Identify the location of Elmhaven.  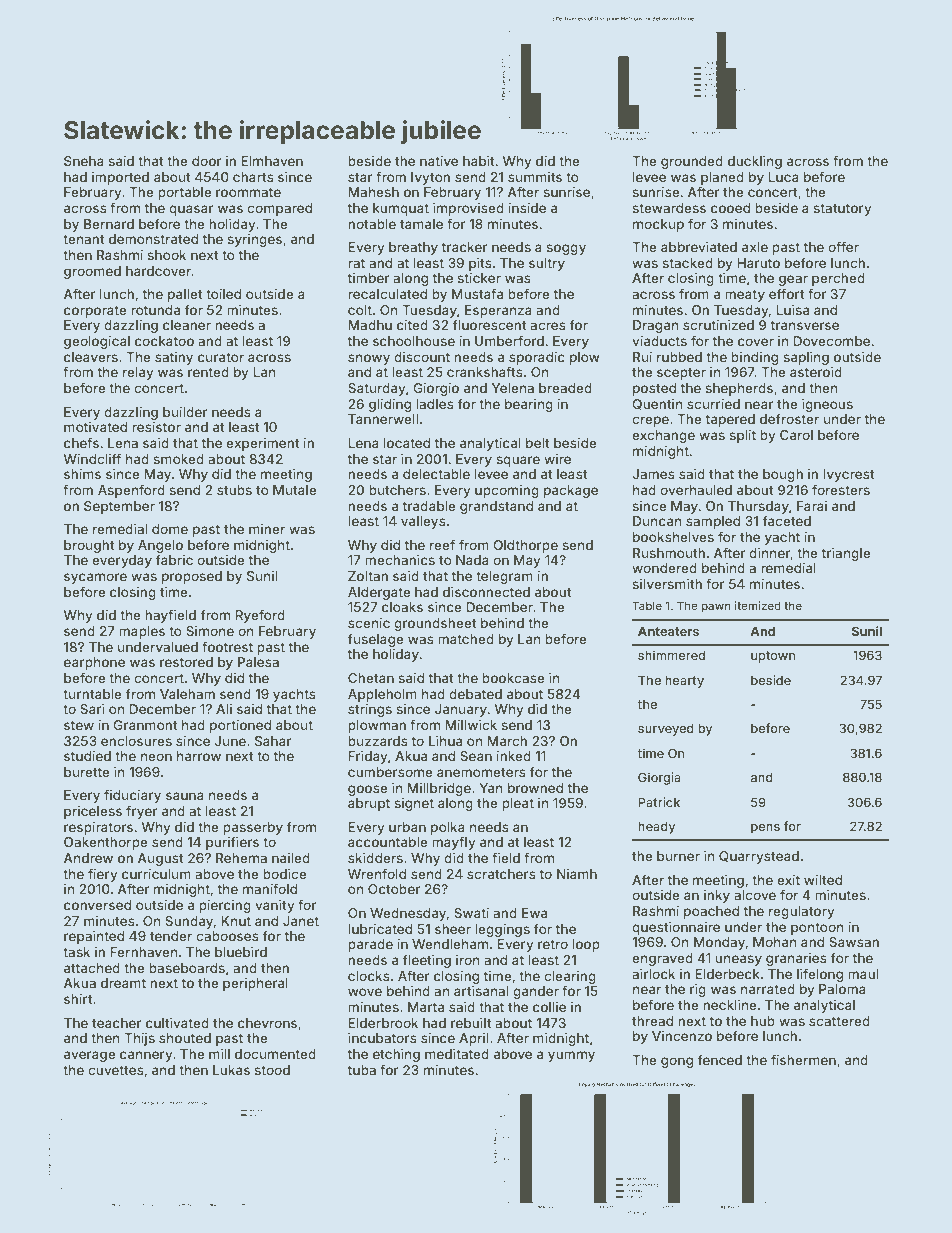
(272, 161).
